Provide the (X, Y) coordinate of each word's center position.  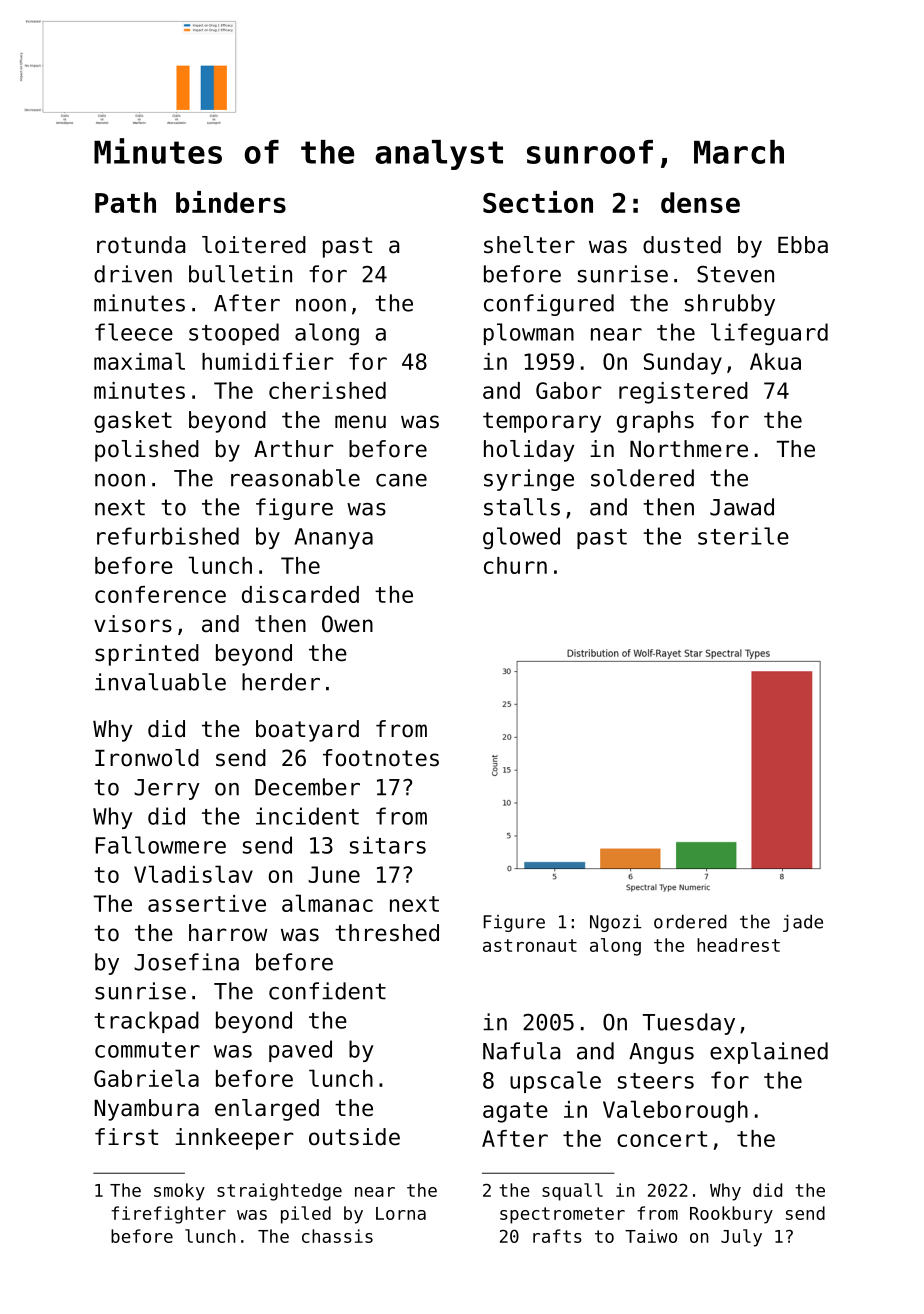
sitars (388, 845)
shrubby (730, 305)
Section (538, 202)
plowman (529, 334)
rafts (557, 1236)
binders (231, 202)
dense (700, 202)
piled (306, 1215)
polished (147, 451)
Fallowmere (161, 845)
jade (803, 923)
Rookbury (731, 1215)
